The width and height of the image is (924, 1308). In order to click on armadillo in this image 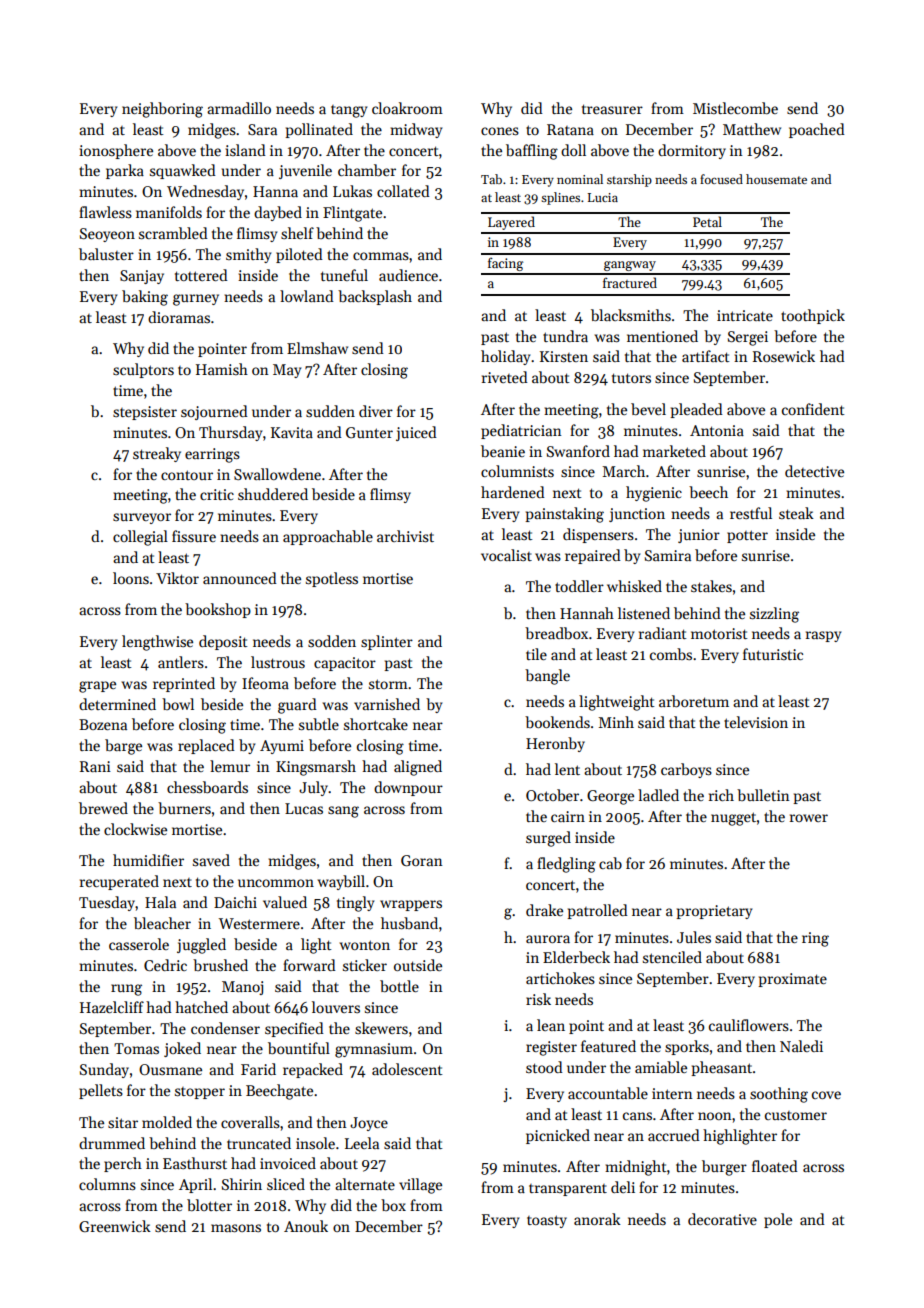, I will do `click(239, 108)`.
